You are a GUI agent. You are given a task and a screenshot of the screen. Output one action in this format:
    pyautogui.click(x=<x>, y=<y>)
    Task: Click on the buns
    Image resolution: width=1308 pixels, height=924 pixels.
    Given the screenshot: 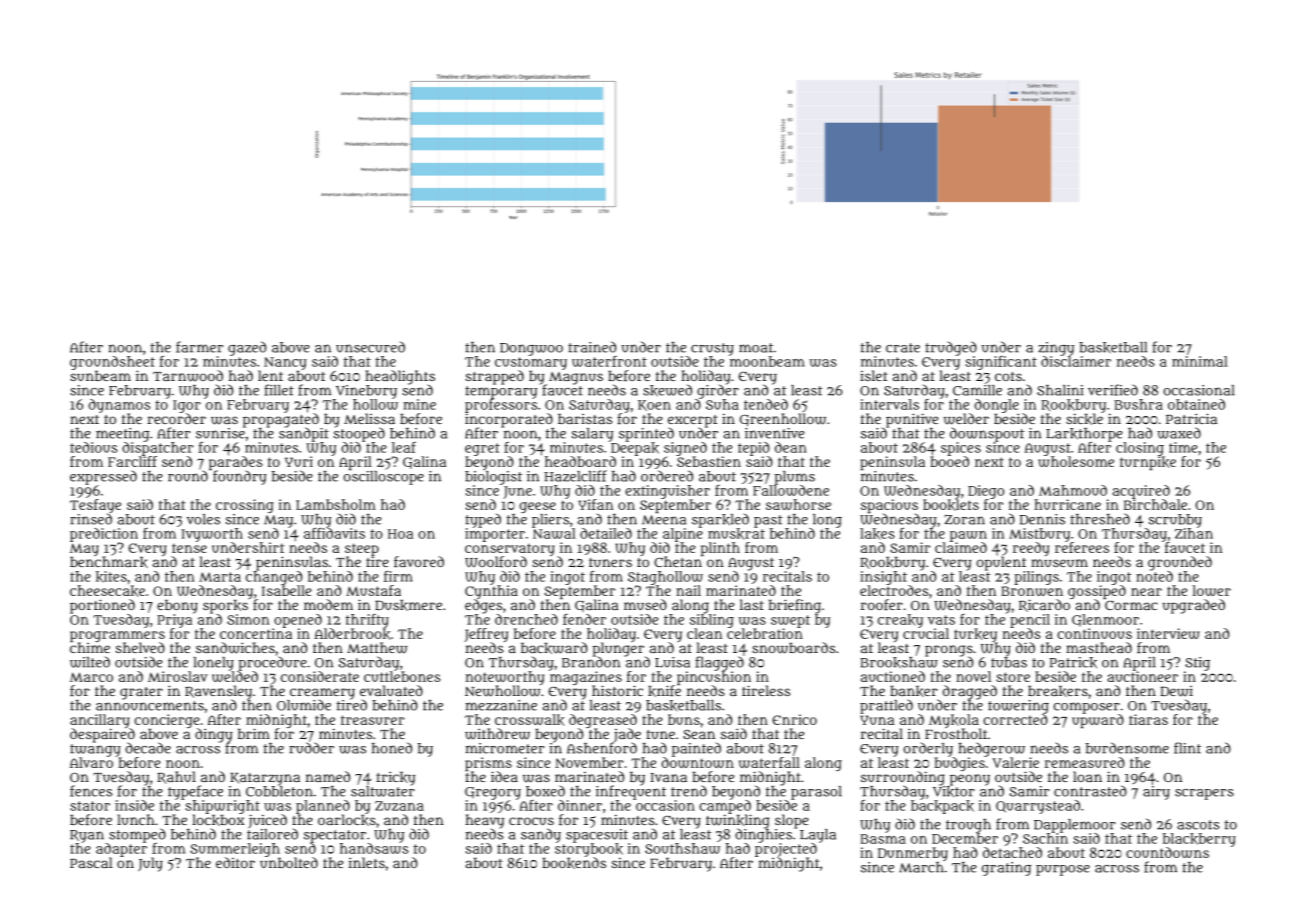 What is the action you would take?
    pyautogui.click(x=684, y=719)
